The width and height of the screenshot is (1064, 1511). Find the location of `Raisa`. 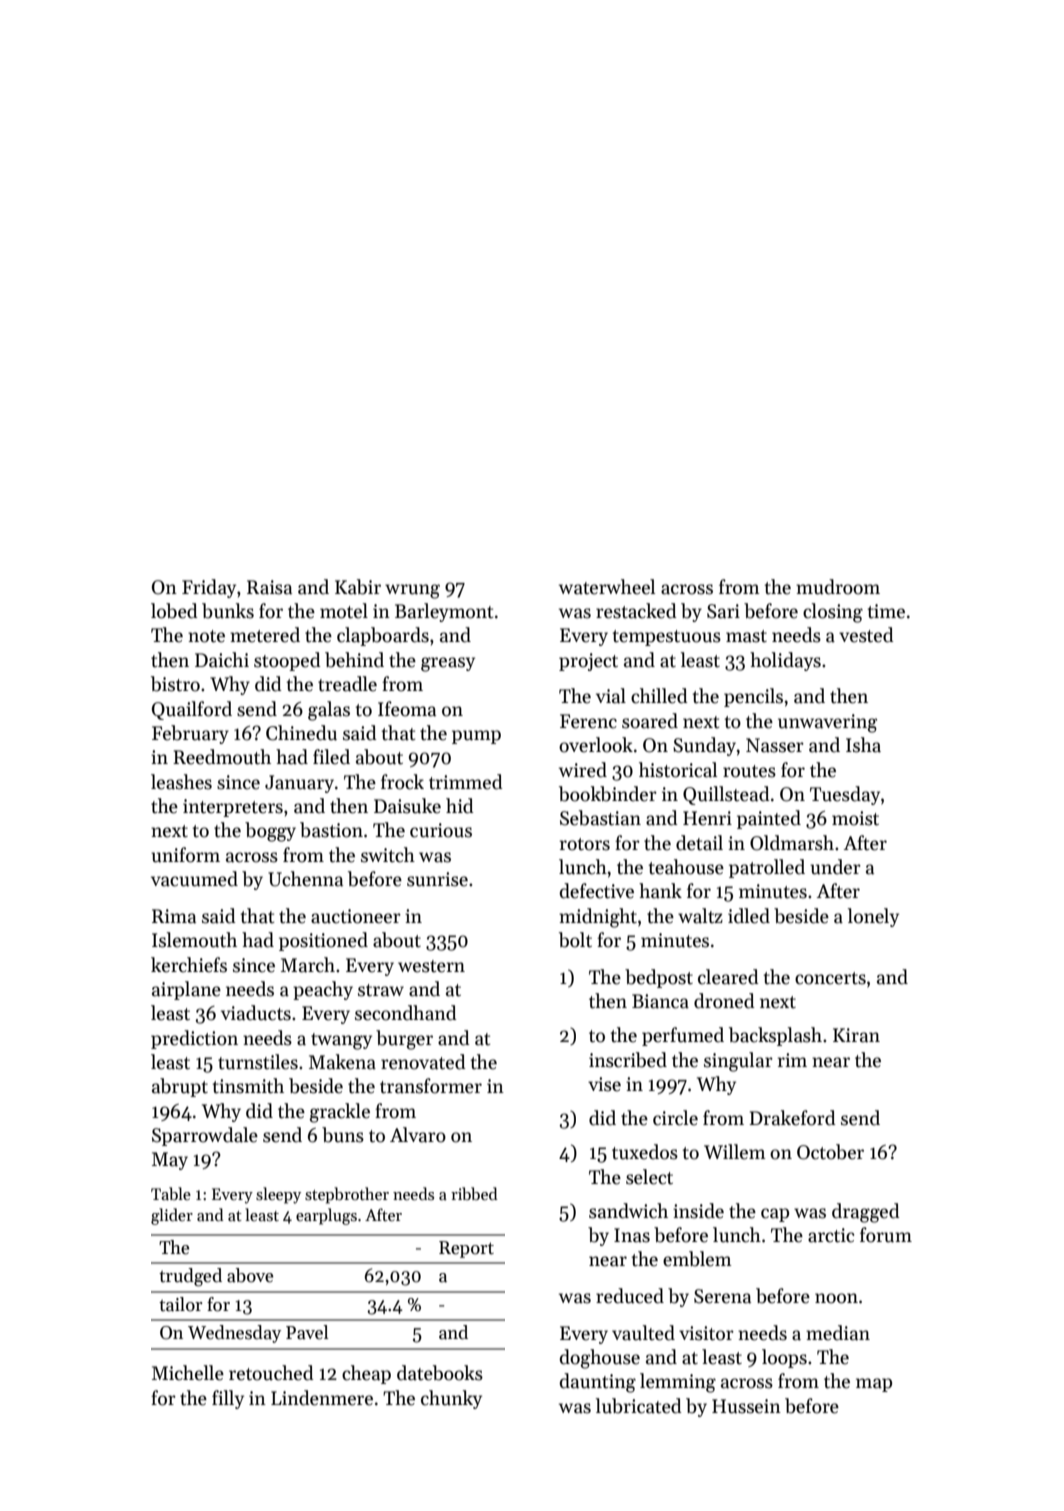

Raisa is located at coordinates (269, 587).
